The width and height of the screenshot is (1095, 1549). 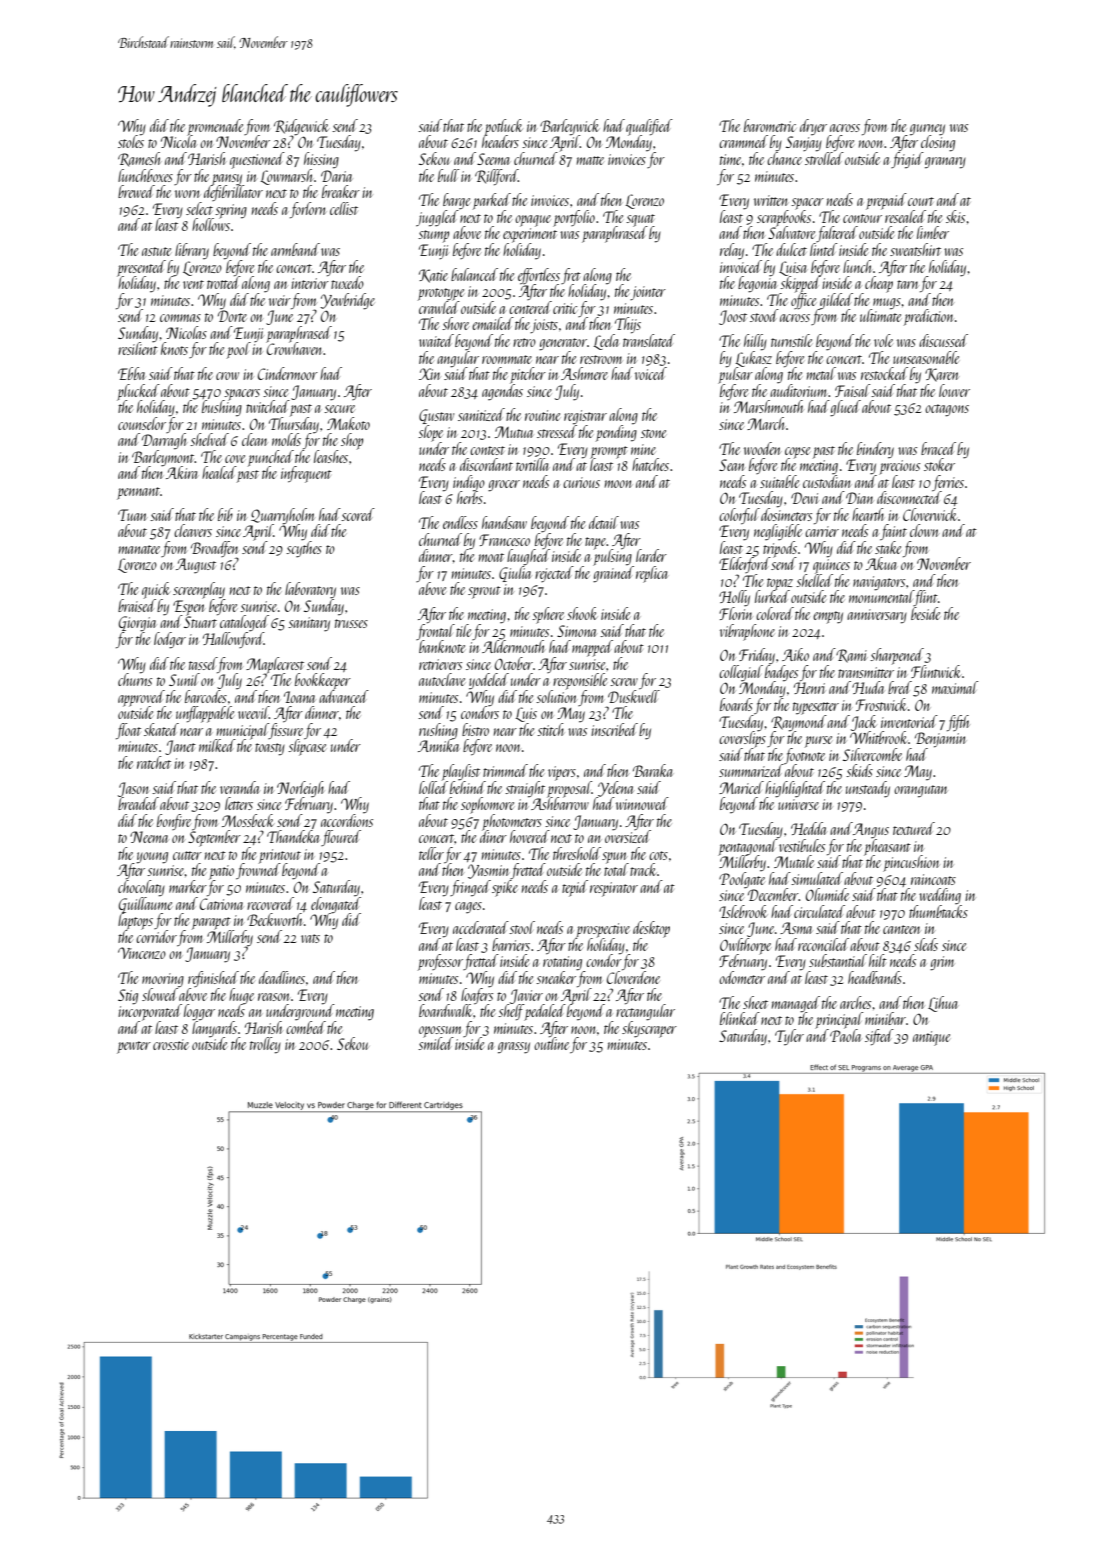 What do you see at coordinates (134, 1047) in the screenshot?
I see `pewter` at bounding box center [134, 1047].
